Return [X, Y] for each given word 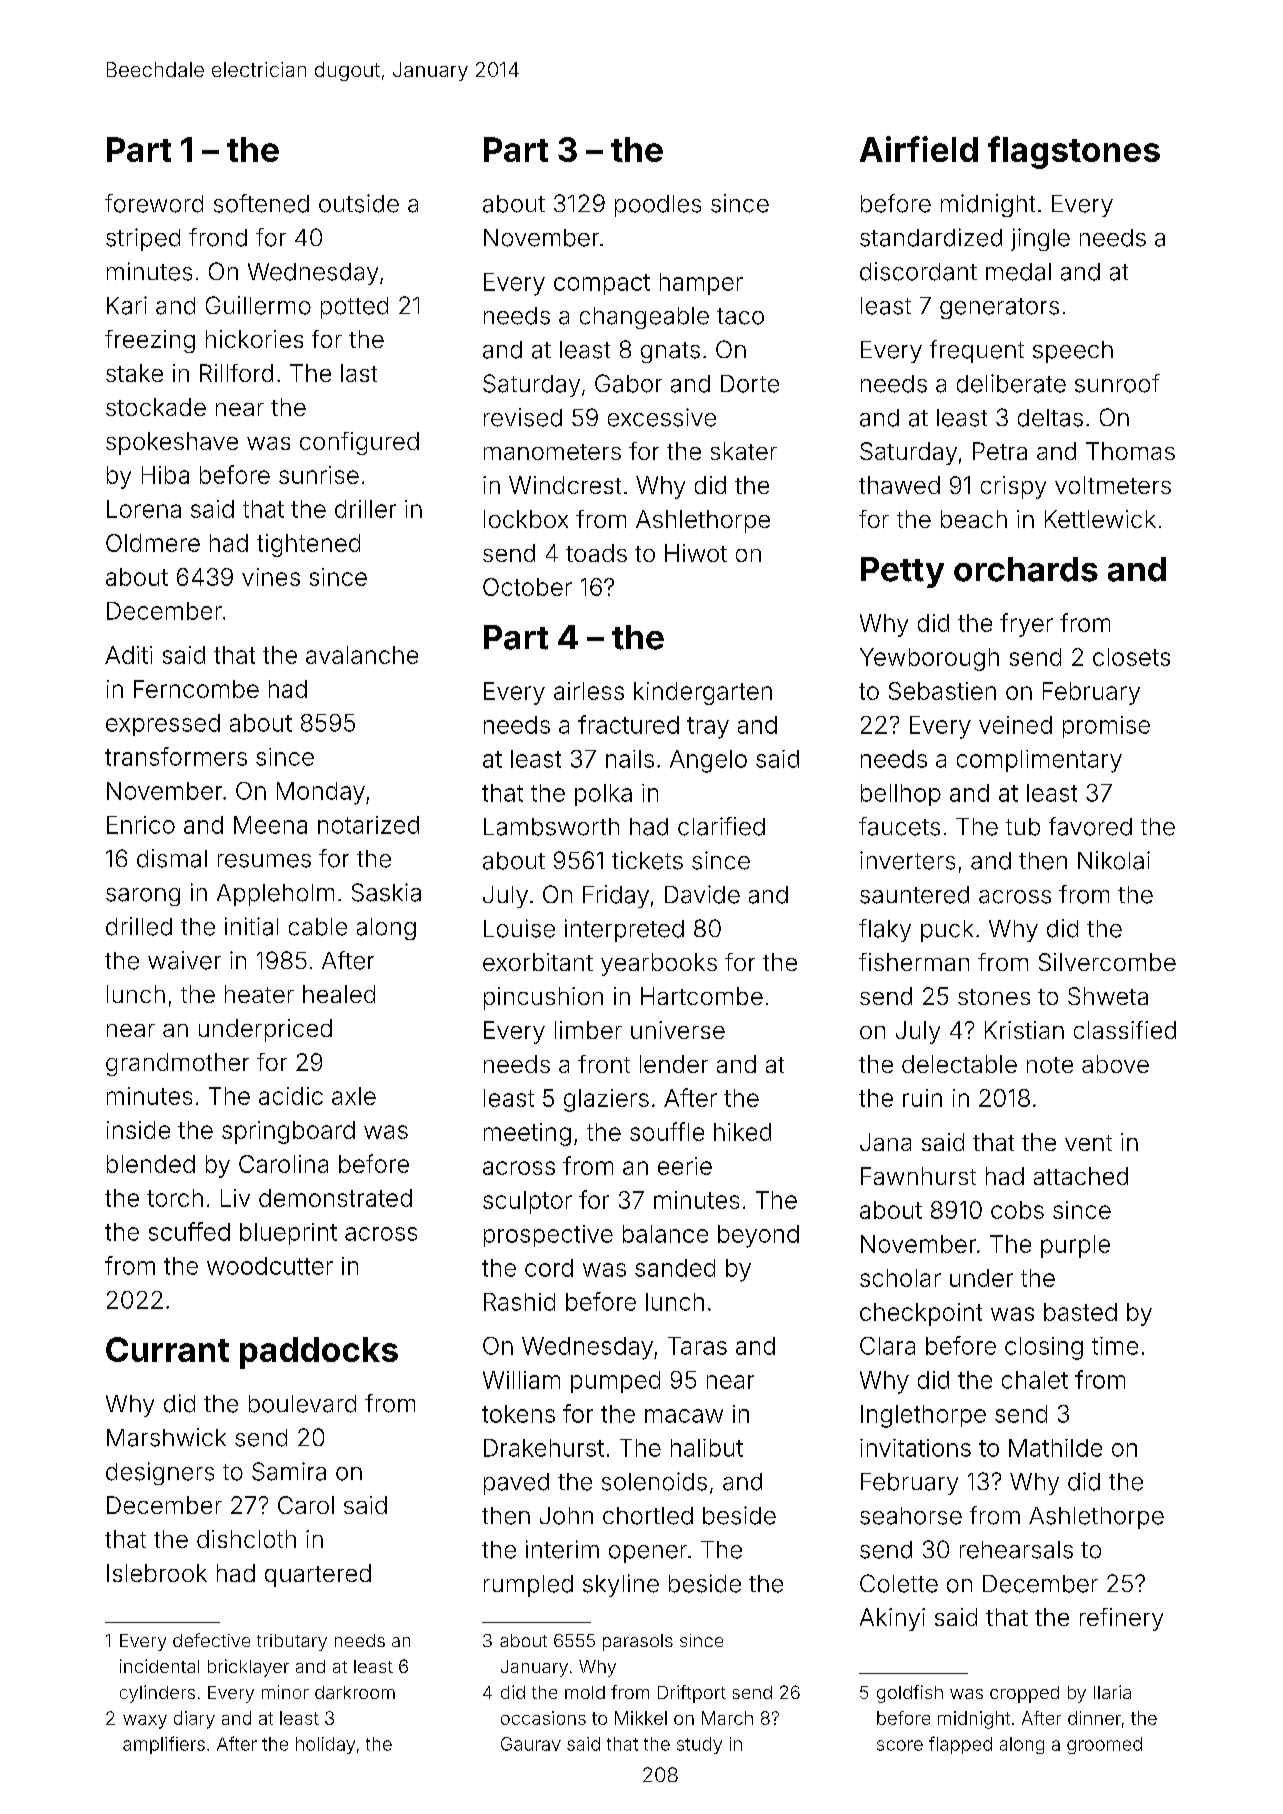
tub [1023, 827]
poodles [658, 206]
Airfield [919, 149]
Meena [270, 825]
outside [359, 203]
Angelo [708, 761]
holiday [325, 1745]
